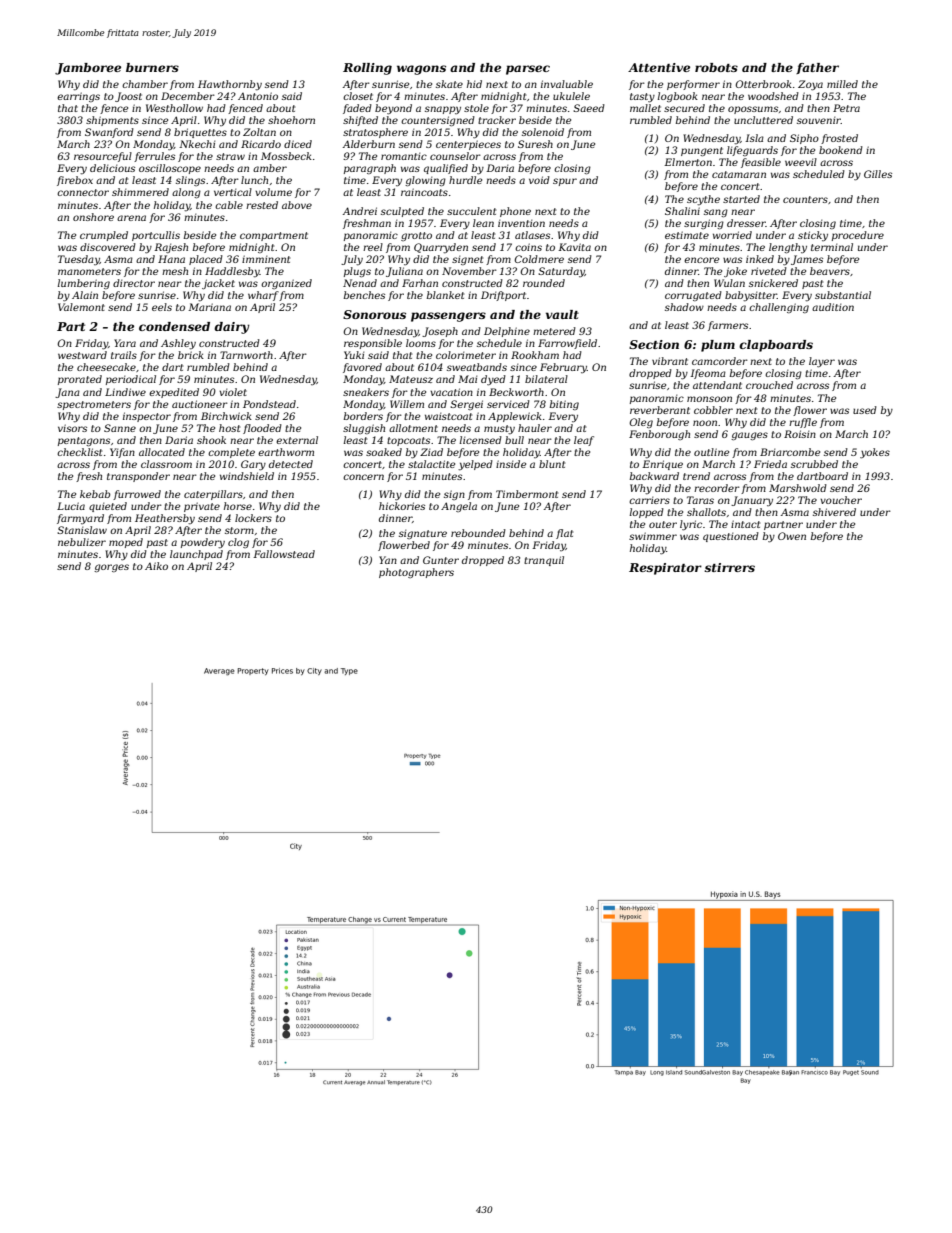  What do you see at coordinates (842, 84) in the screenshot?
I see `milled` at bounding box center [842, 84].
